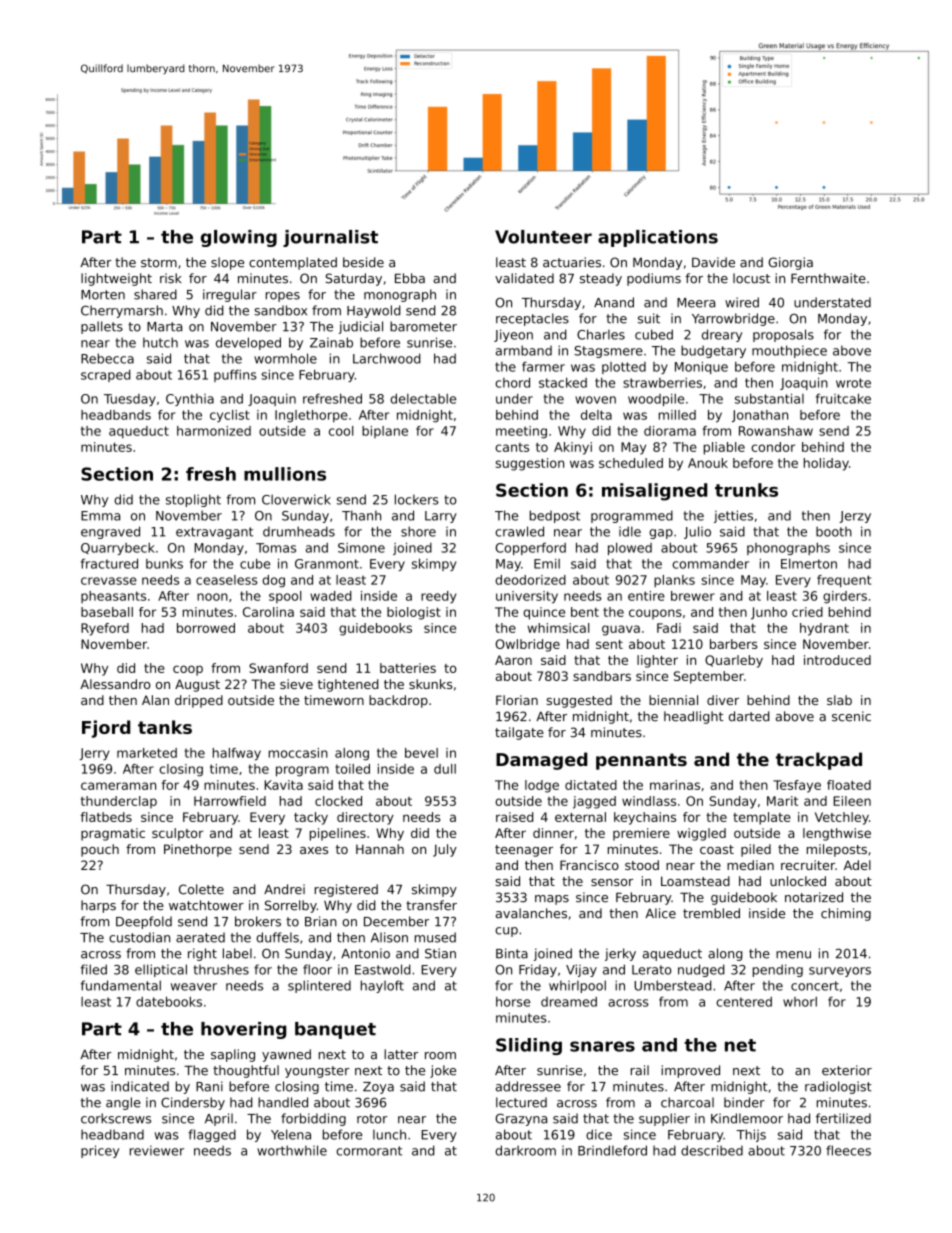 The height and width of the screenshot is (1233, 952). What do you see at coordinates (445, 769) in the screenshot?
I see `dull` at bounding box center [445, 769].
